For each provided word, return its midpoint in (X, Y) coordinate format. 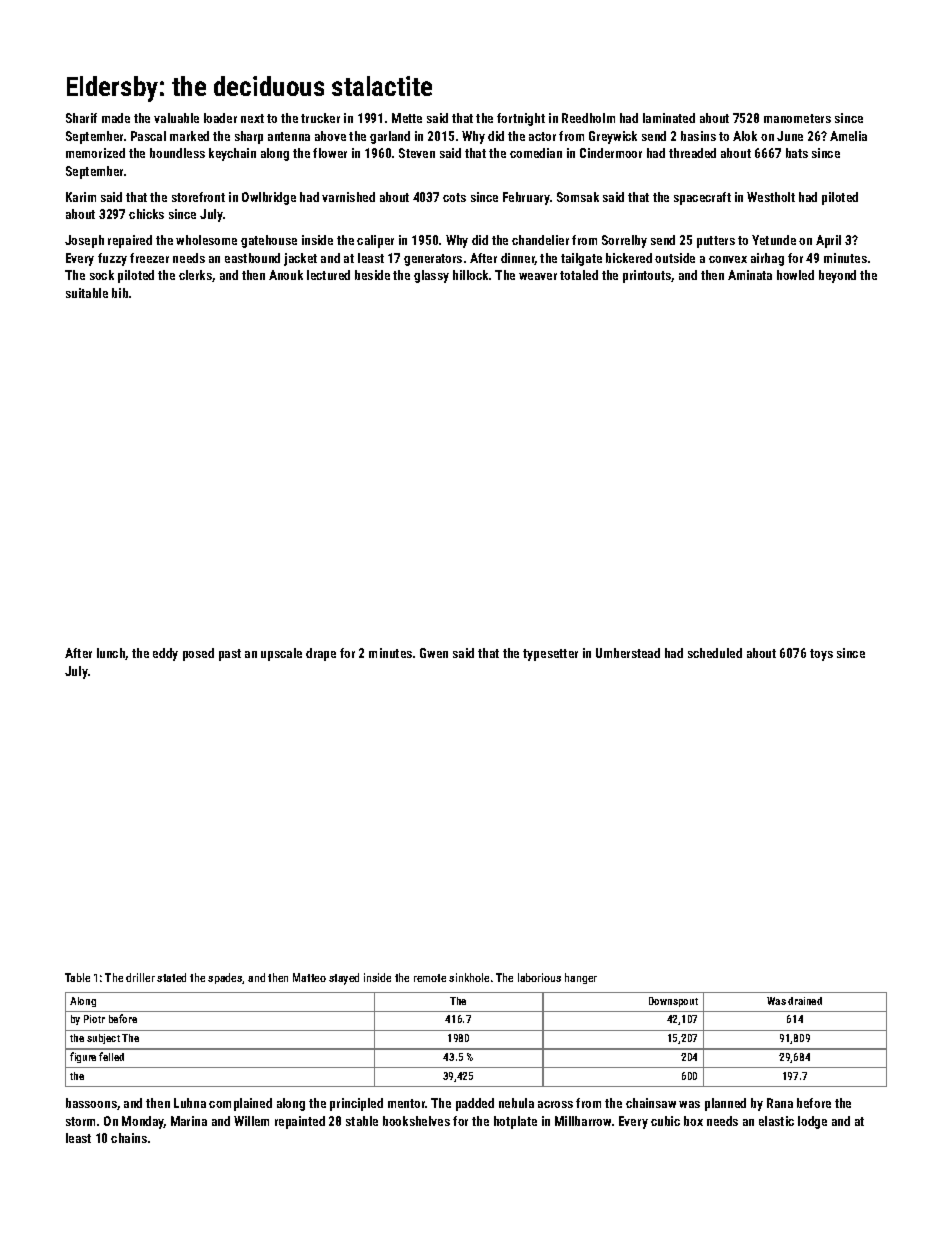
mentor (407, 1103)
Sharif (81, 118)
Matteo (309, 977)
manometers (797, 118)
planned (725, 1104)
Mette (407, 118)
